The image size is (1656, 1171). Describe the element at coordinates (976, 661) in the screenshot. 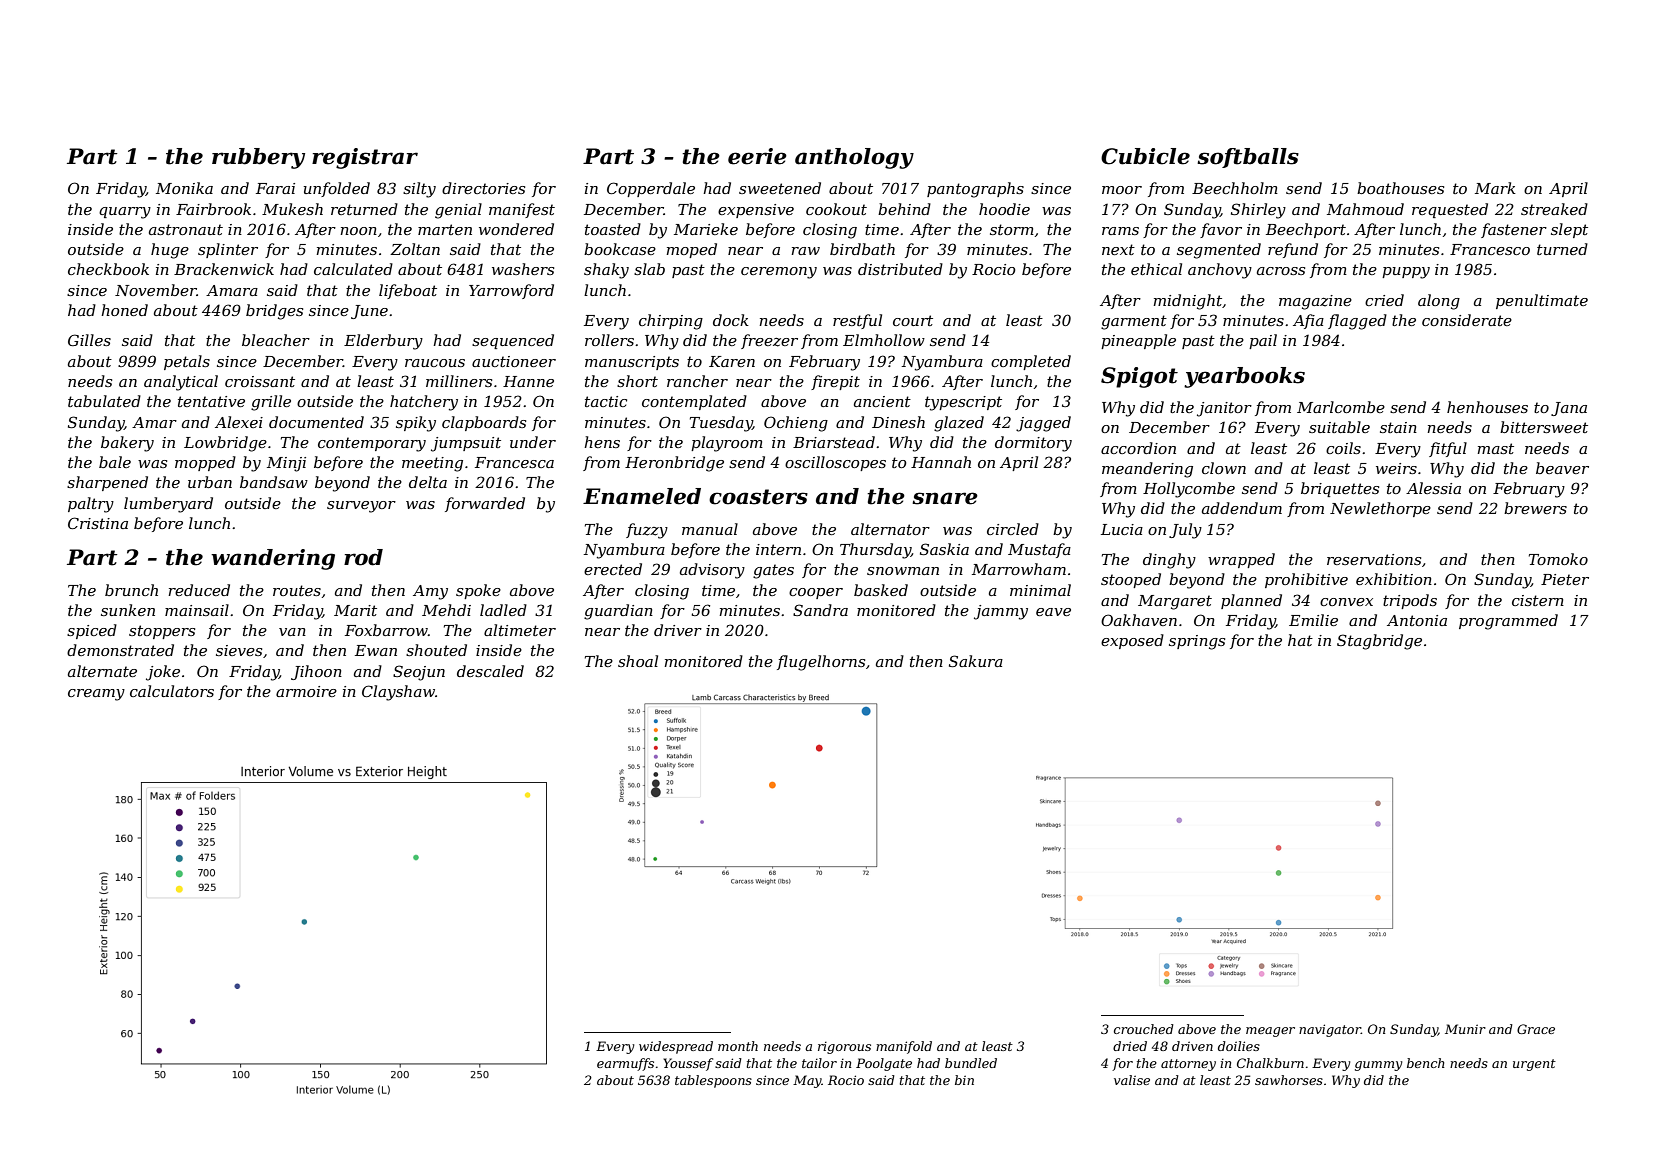

I see `Sakura` at that location.
